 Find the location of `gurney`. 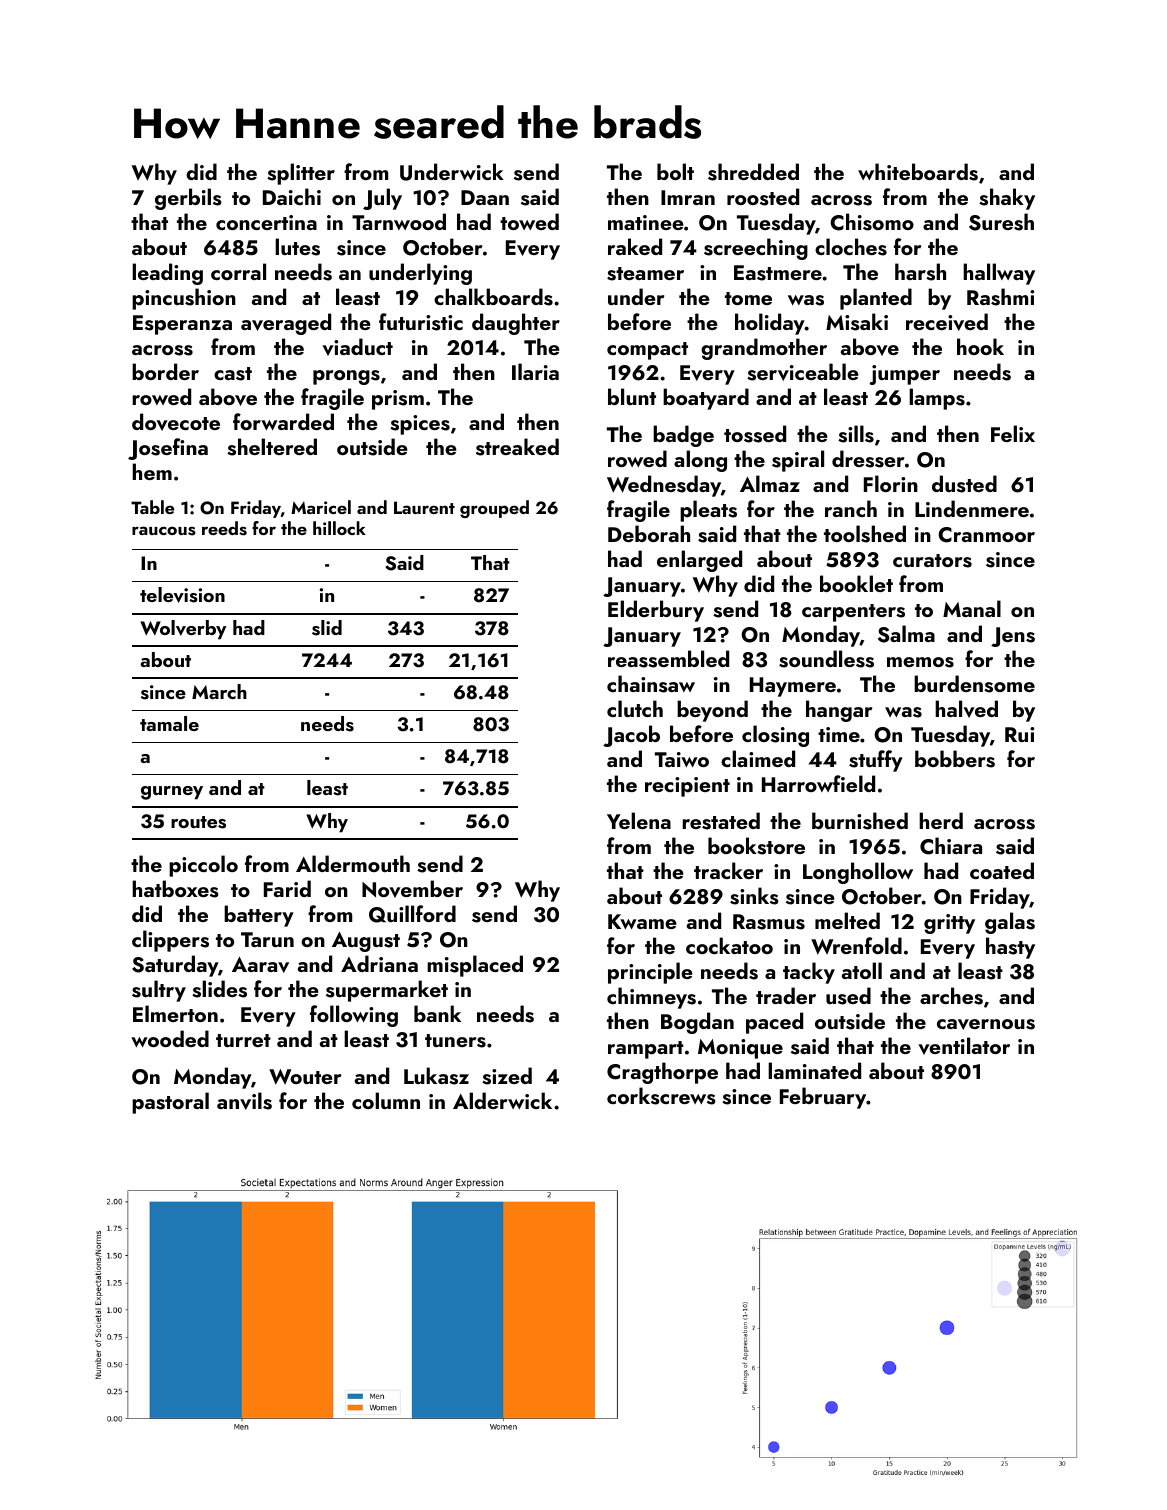

gurney is located at coordinates (172, 793).
